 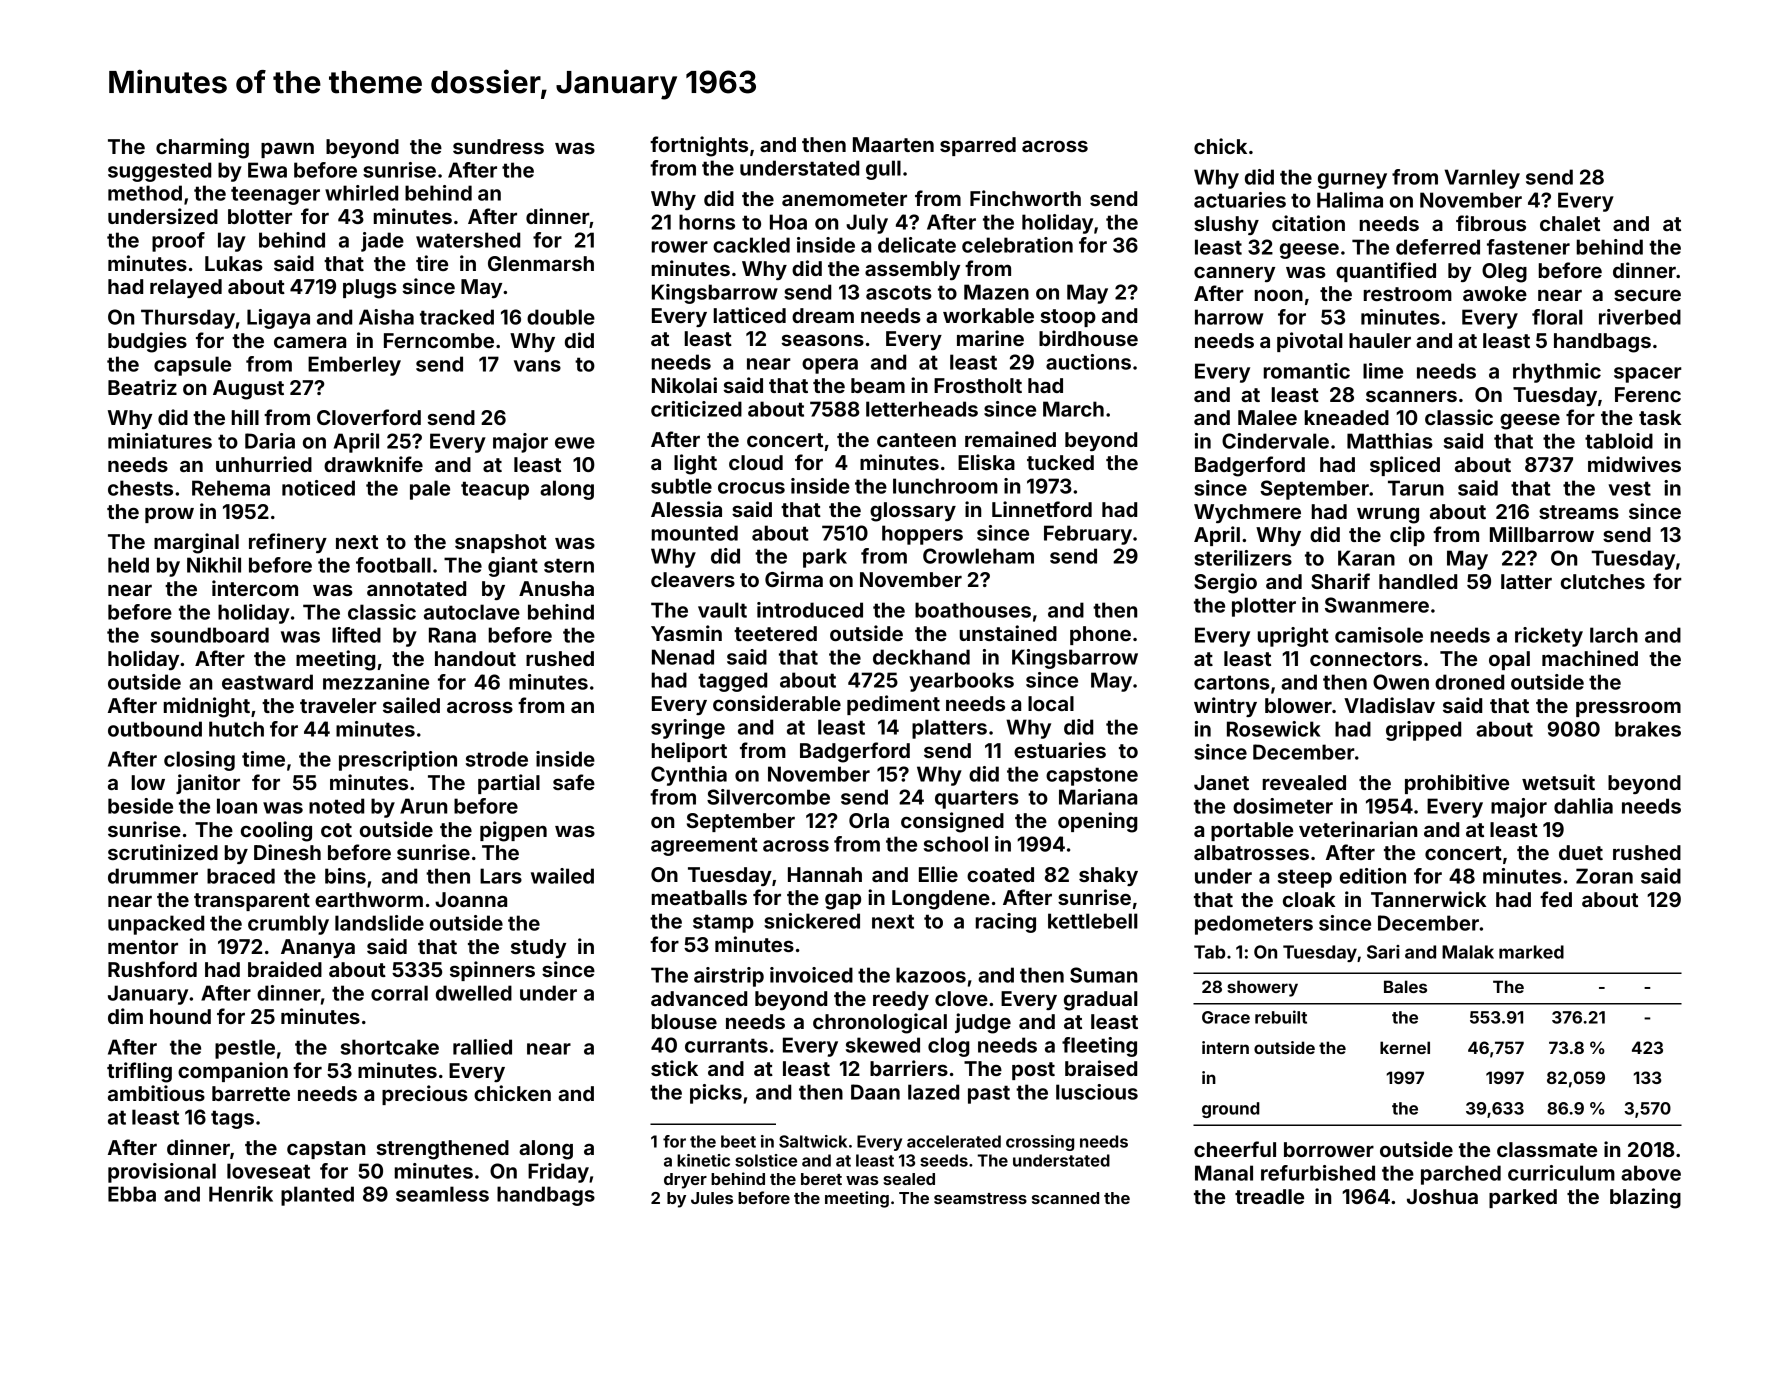 I want to click on clip, so click(x=1407, y=536).
